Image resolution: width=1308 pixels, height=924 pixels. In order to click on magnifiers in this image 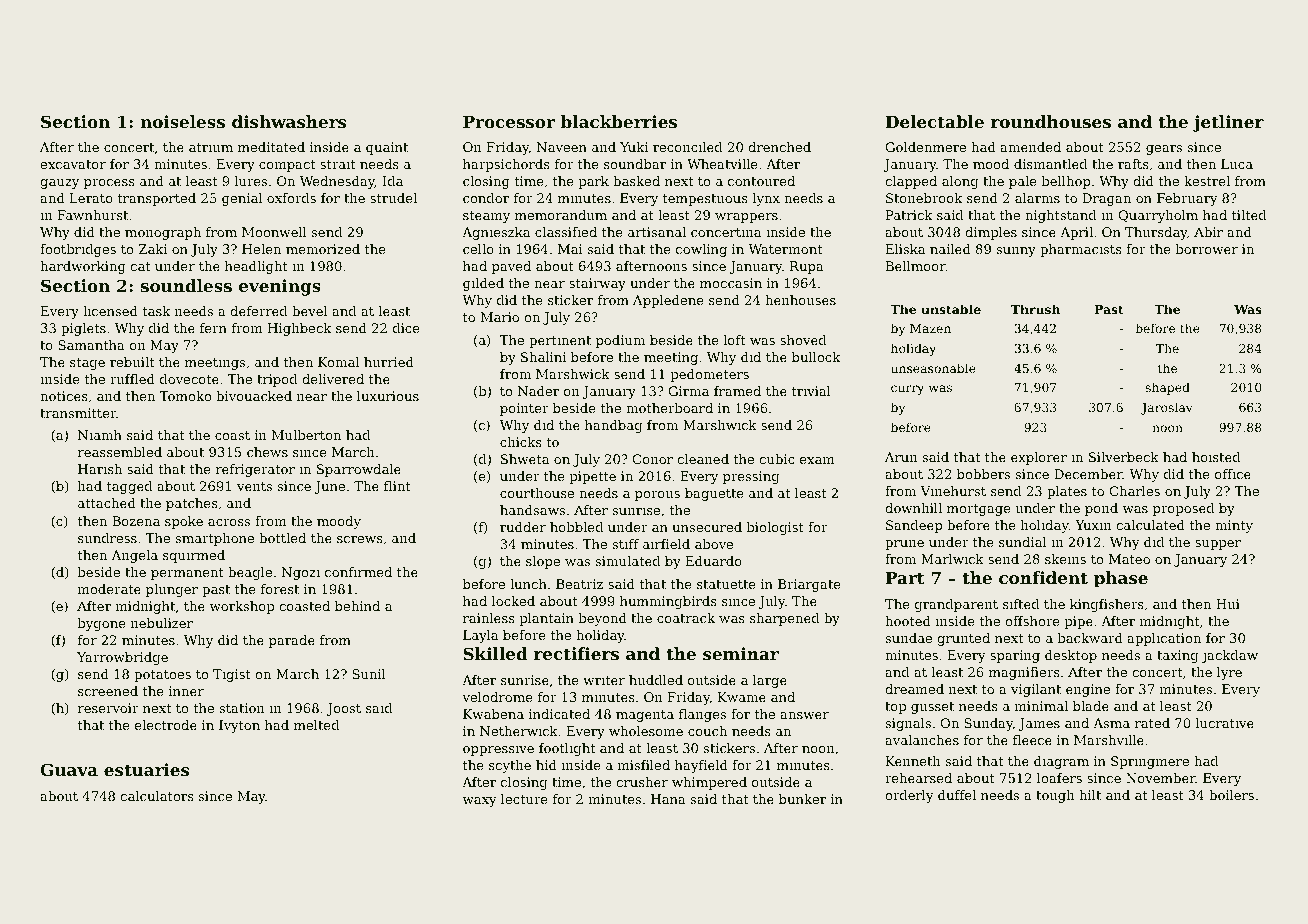, I will do `click(1024, 673)`.
